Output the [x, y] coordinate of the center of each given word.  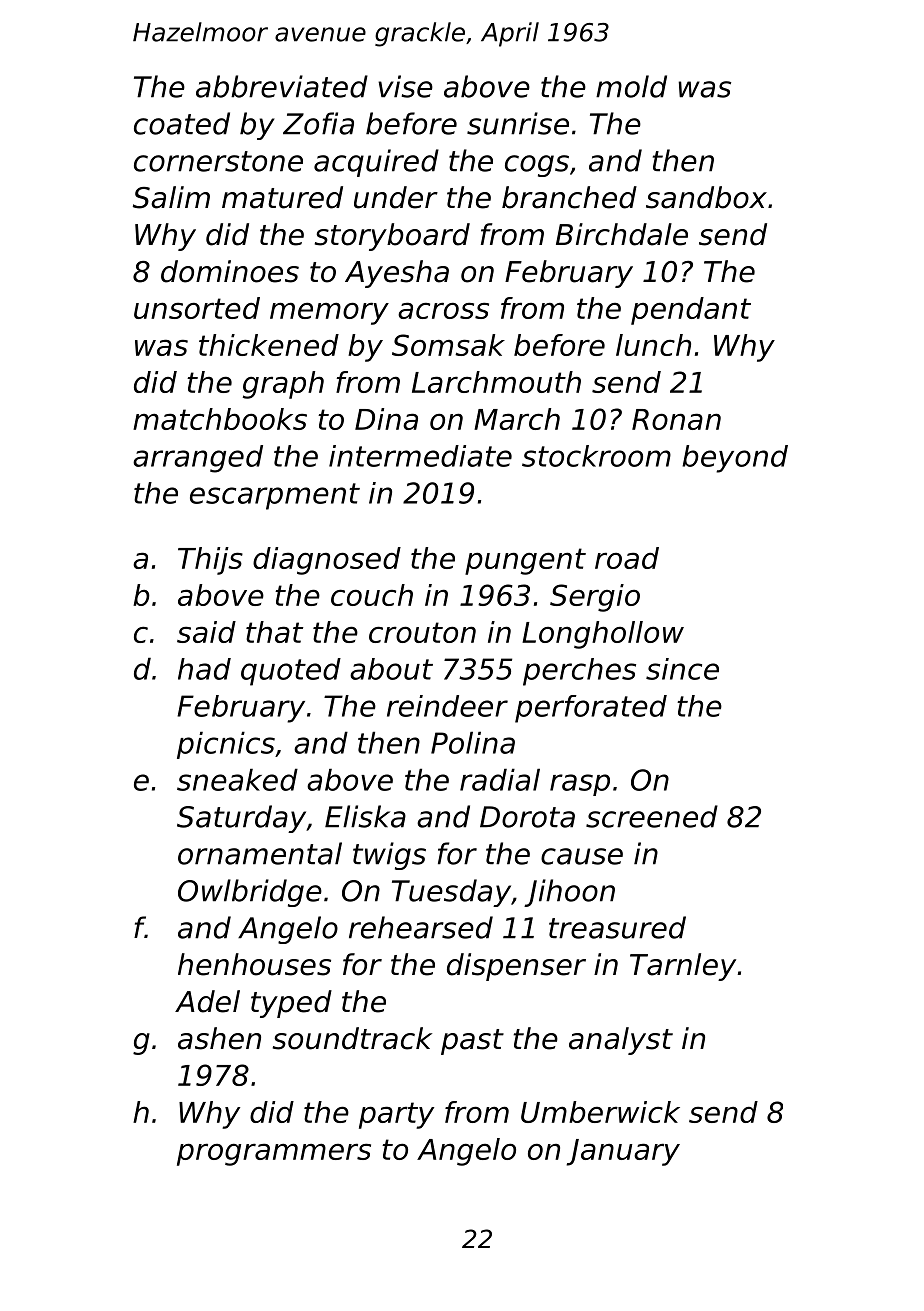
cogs [537, 166]
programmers [274, 1154]
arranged [198, 459]
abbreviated [282, 86]
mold [631, 86]
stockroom [596, 456]
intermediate [420, 456]
